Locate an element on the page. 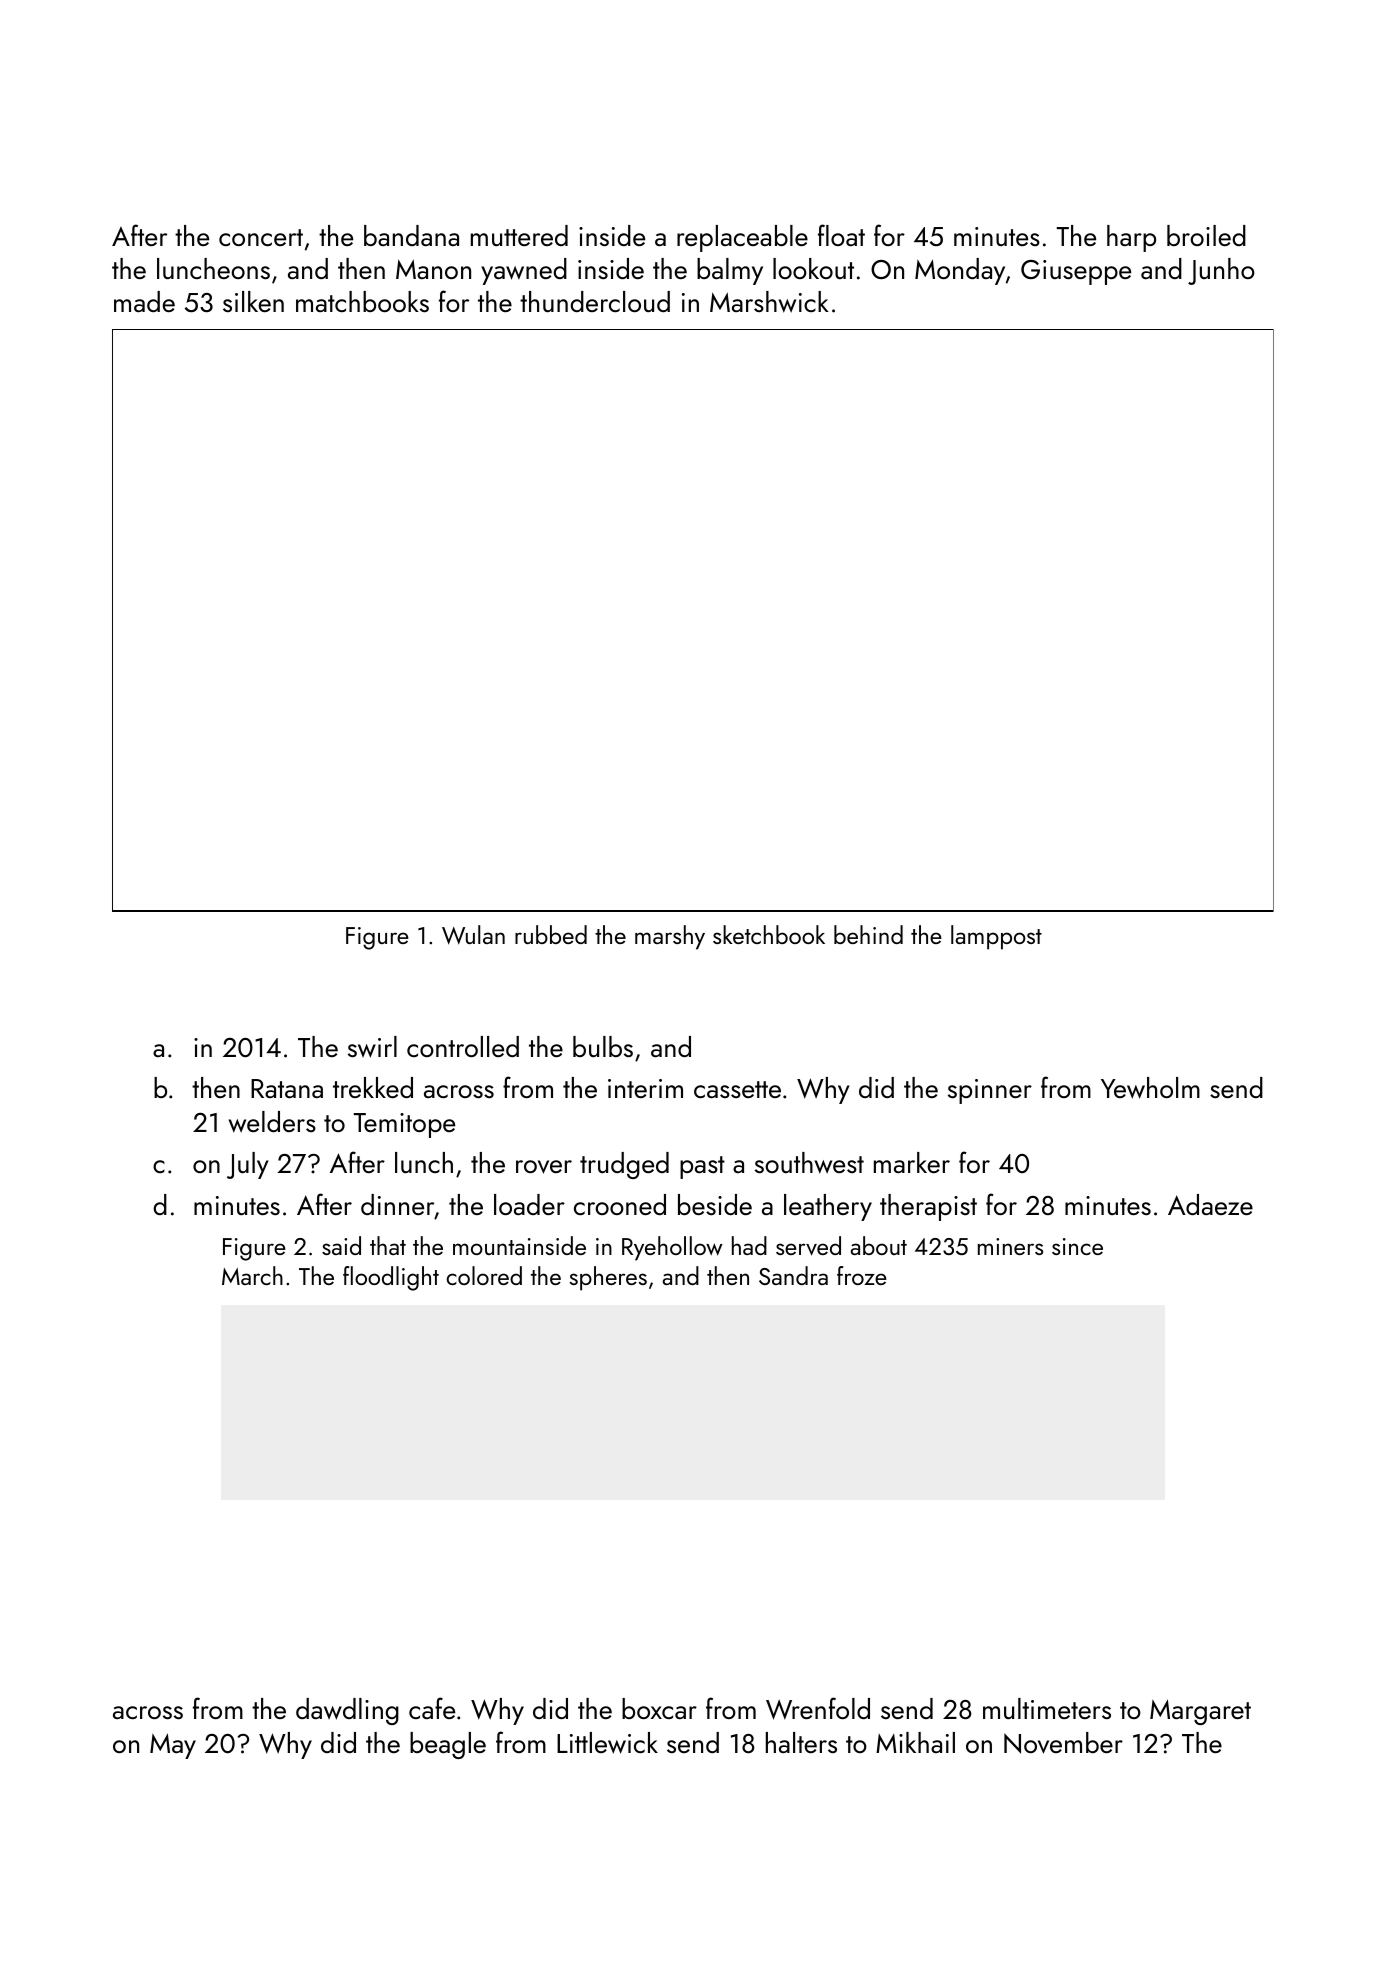 The image size is (1386, 1969). March is located at coordinates (252, 1275).
